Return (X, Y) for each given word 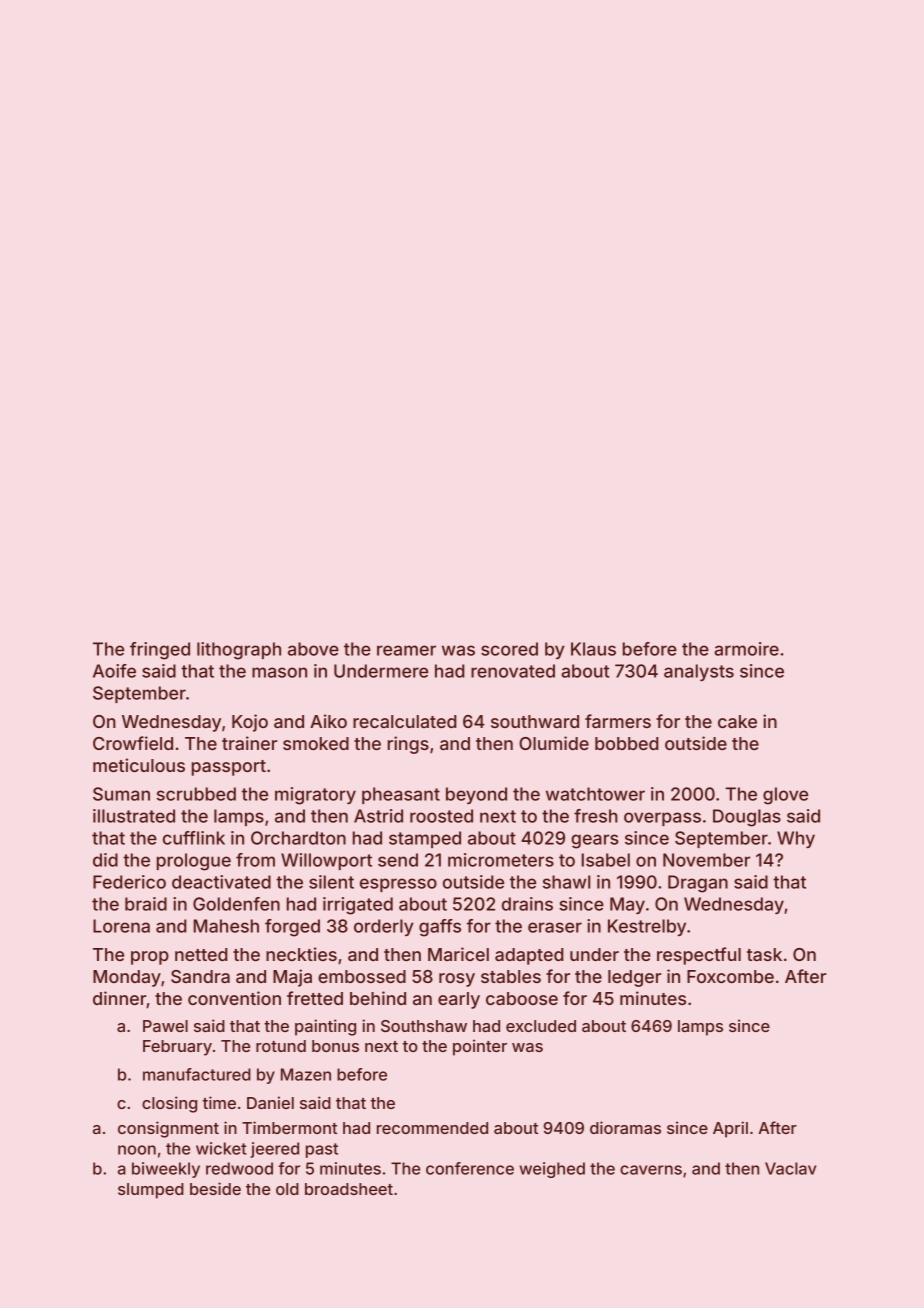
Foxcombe (730, 976)
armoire (746, 649)
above (313, 649)
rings (408, 745)
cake (737, 721)
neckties (301, 954)
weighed (552, 1170)
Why (796, 839)
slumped (151, 1191)
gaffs (440, 928)
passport (229, 768)
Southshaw (424, 1026)
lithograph (239, 651)
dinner (119, 998)
